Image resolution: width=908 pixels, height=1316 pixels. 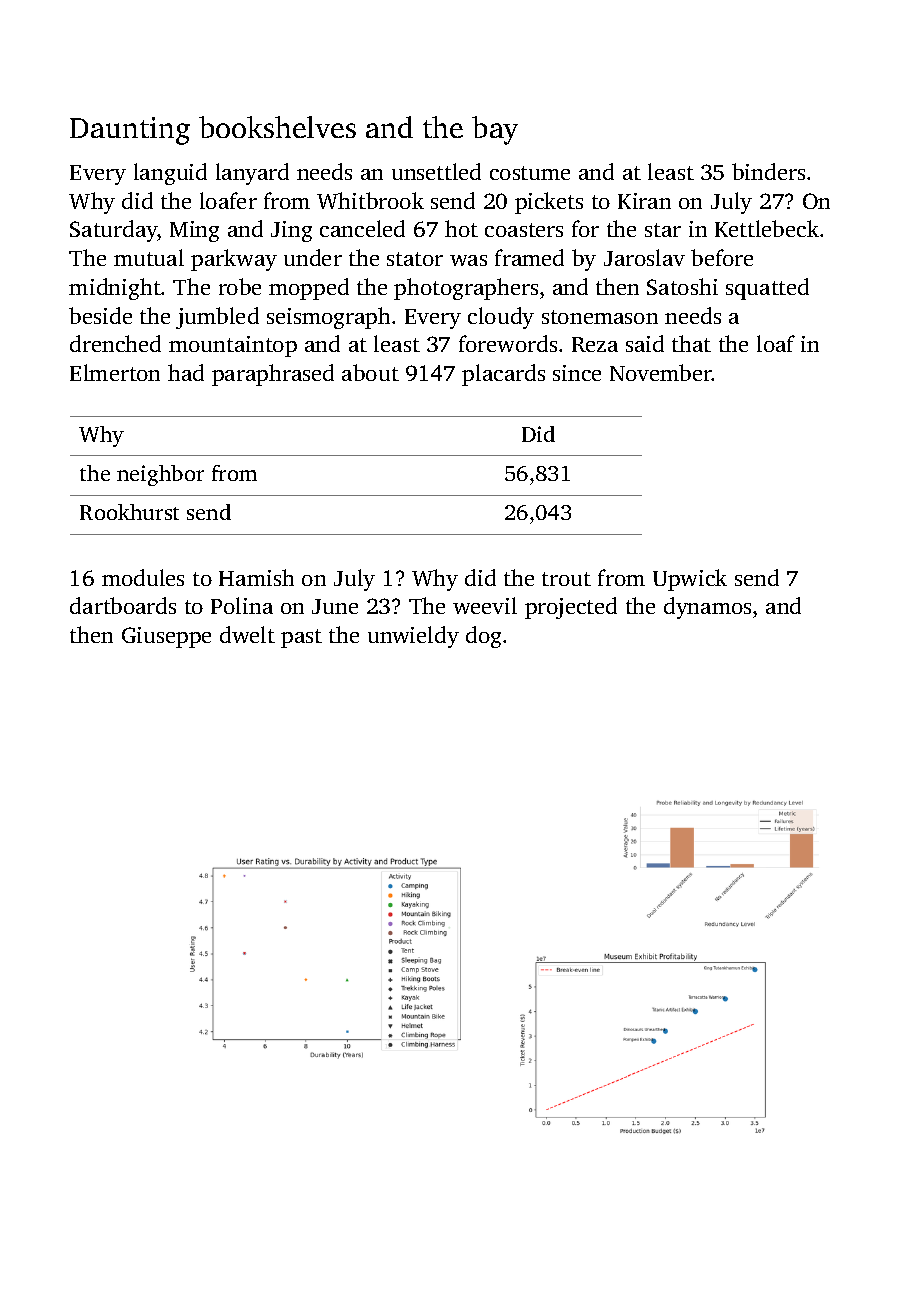 I want to click on Daunting, so click(x=130, y=131).
